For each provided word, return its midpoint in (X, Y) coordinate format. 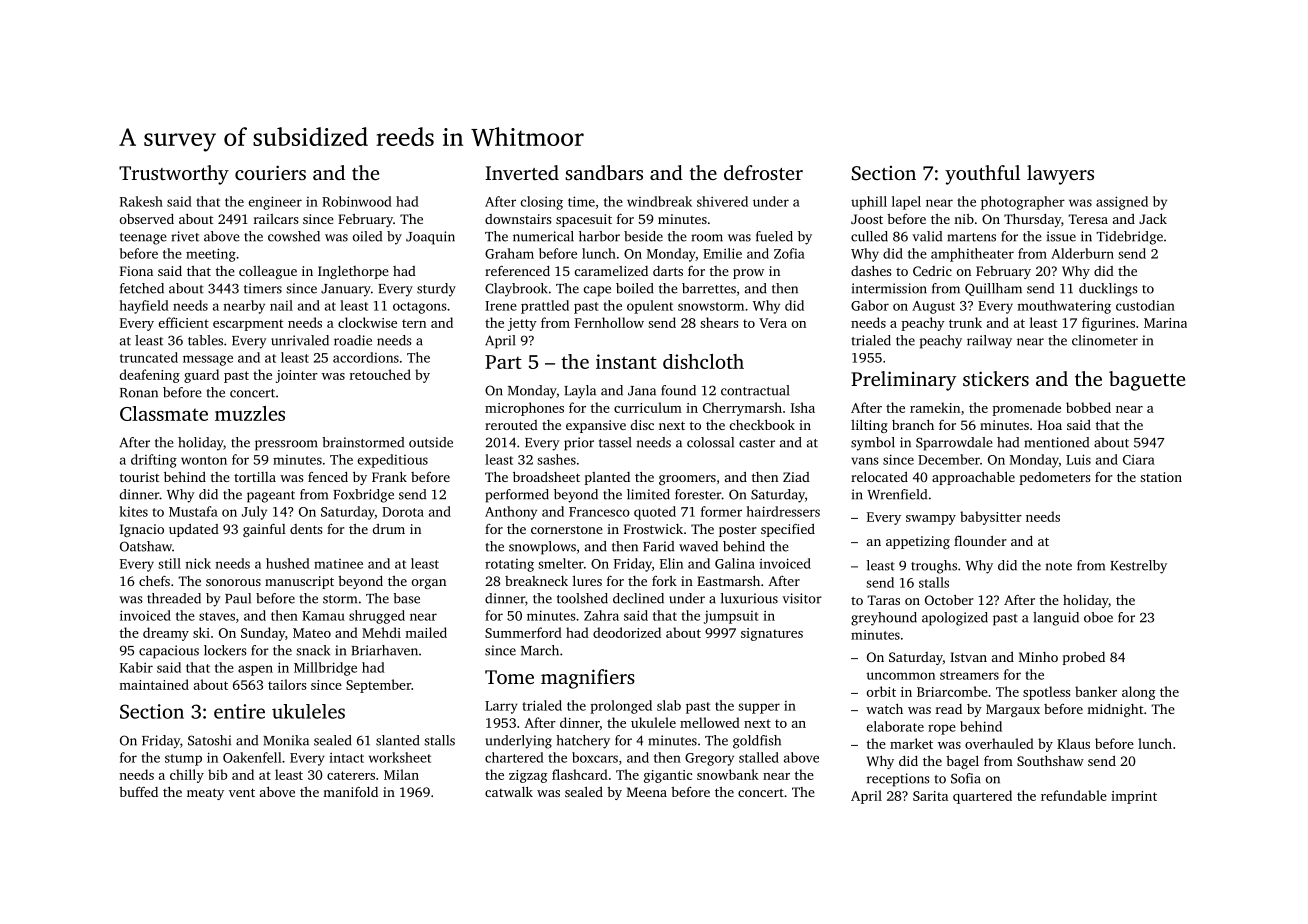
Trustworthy (174, 175)
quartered (982, 797)
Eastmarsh (728, 580)
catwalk (509, 791)
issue (1061, 236)
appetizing (918, 542)
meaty (205, 794)
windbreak (659, 201)
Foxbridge (363, 496)
